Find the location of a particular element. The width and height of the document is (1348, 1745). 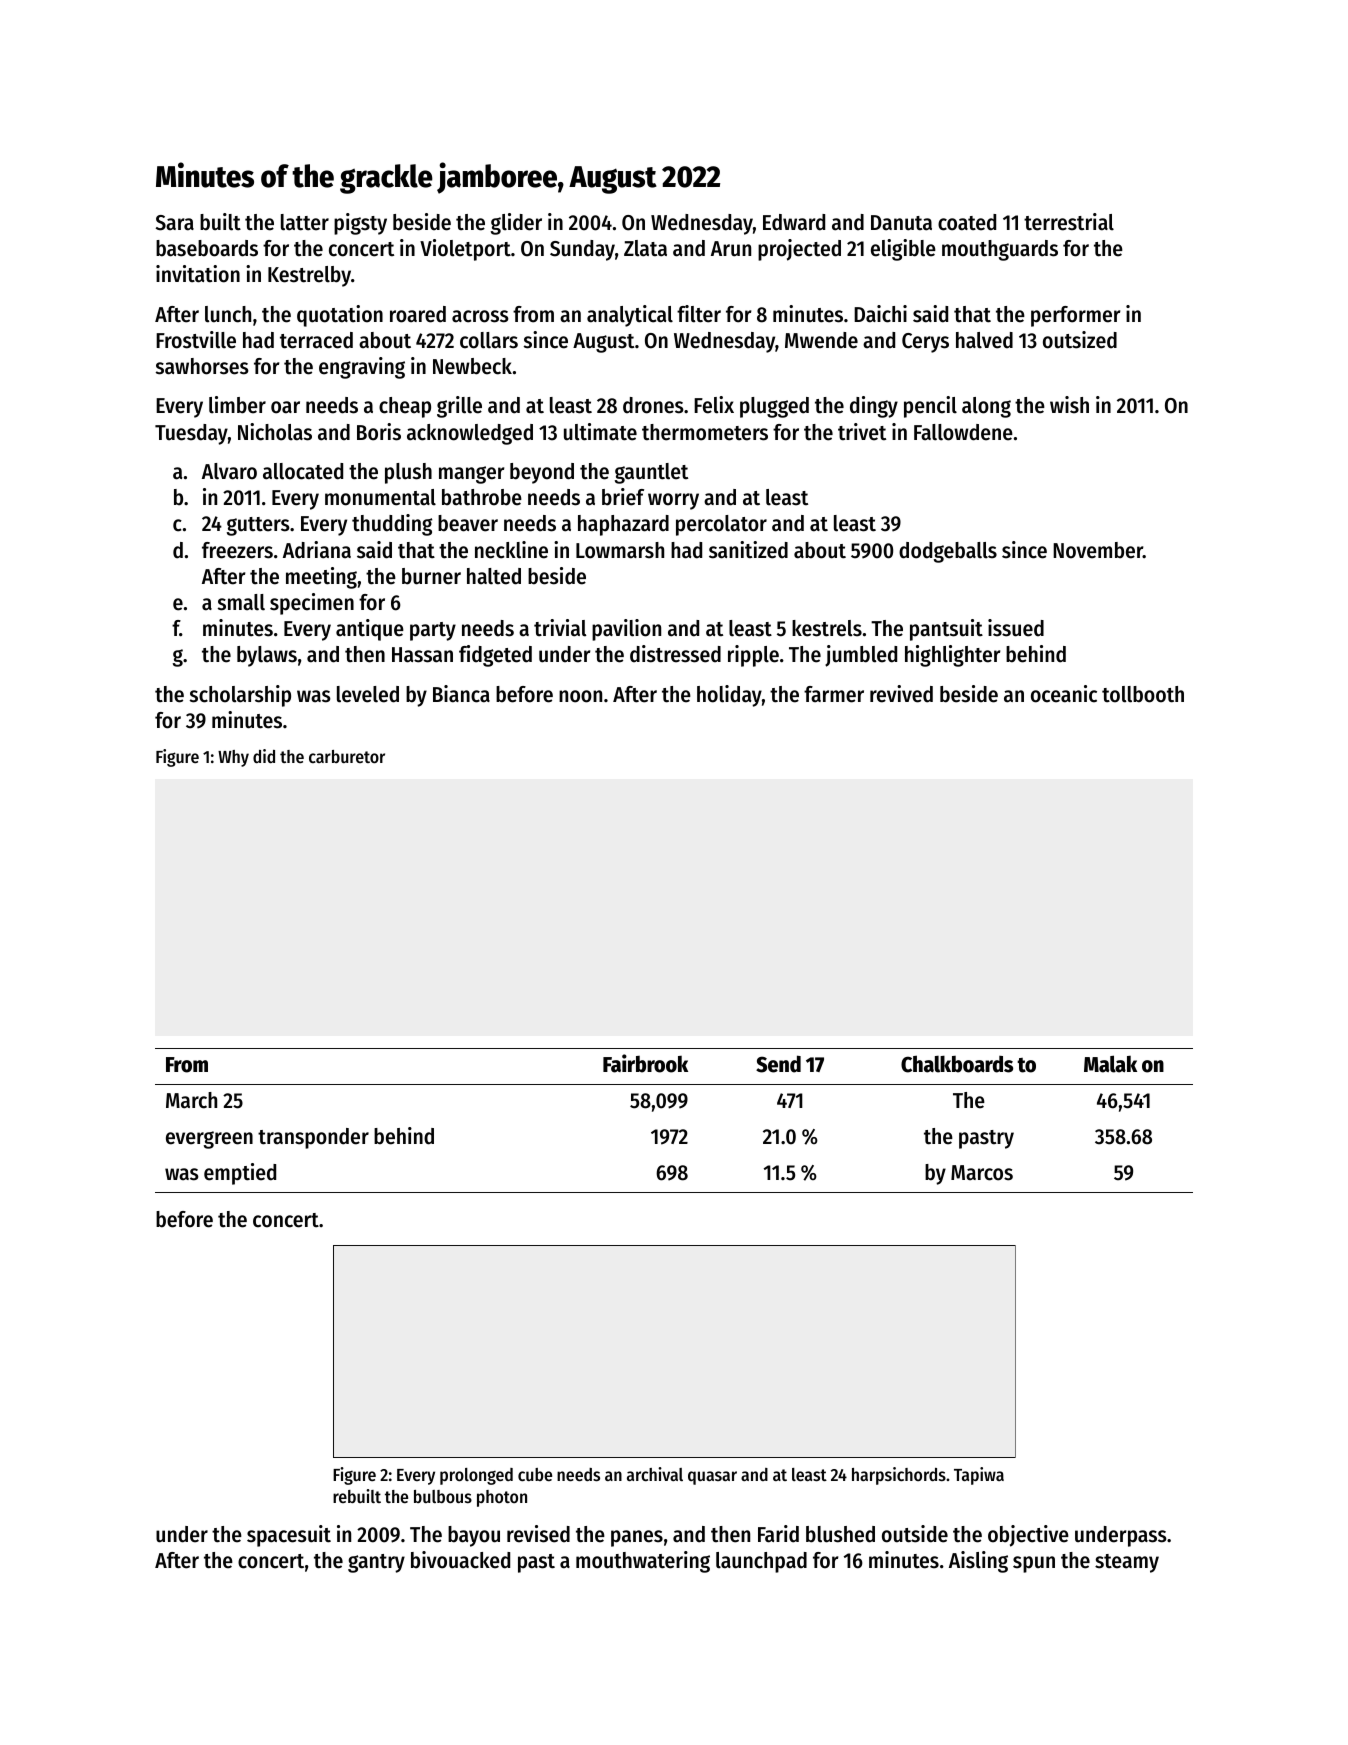

halved is located at coordinates (984, 340).
